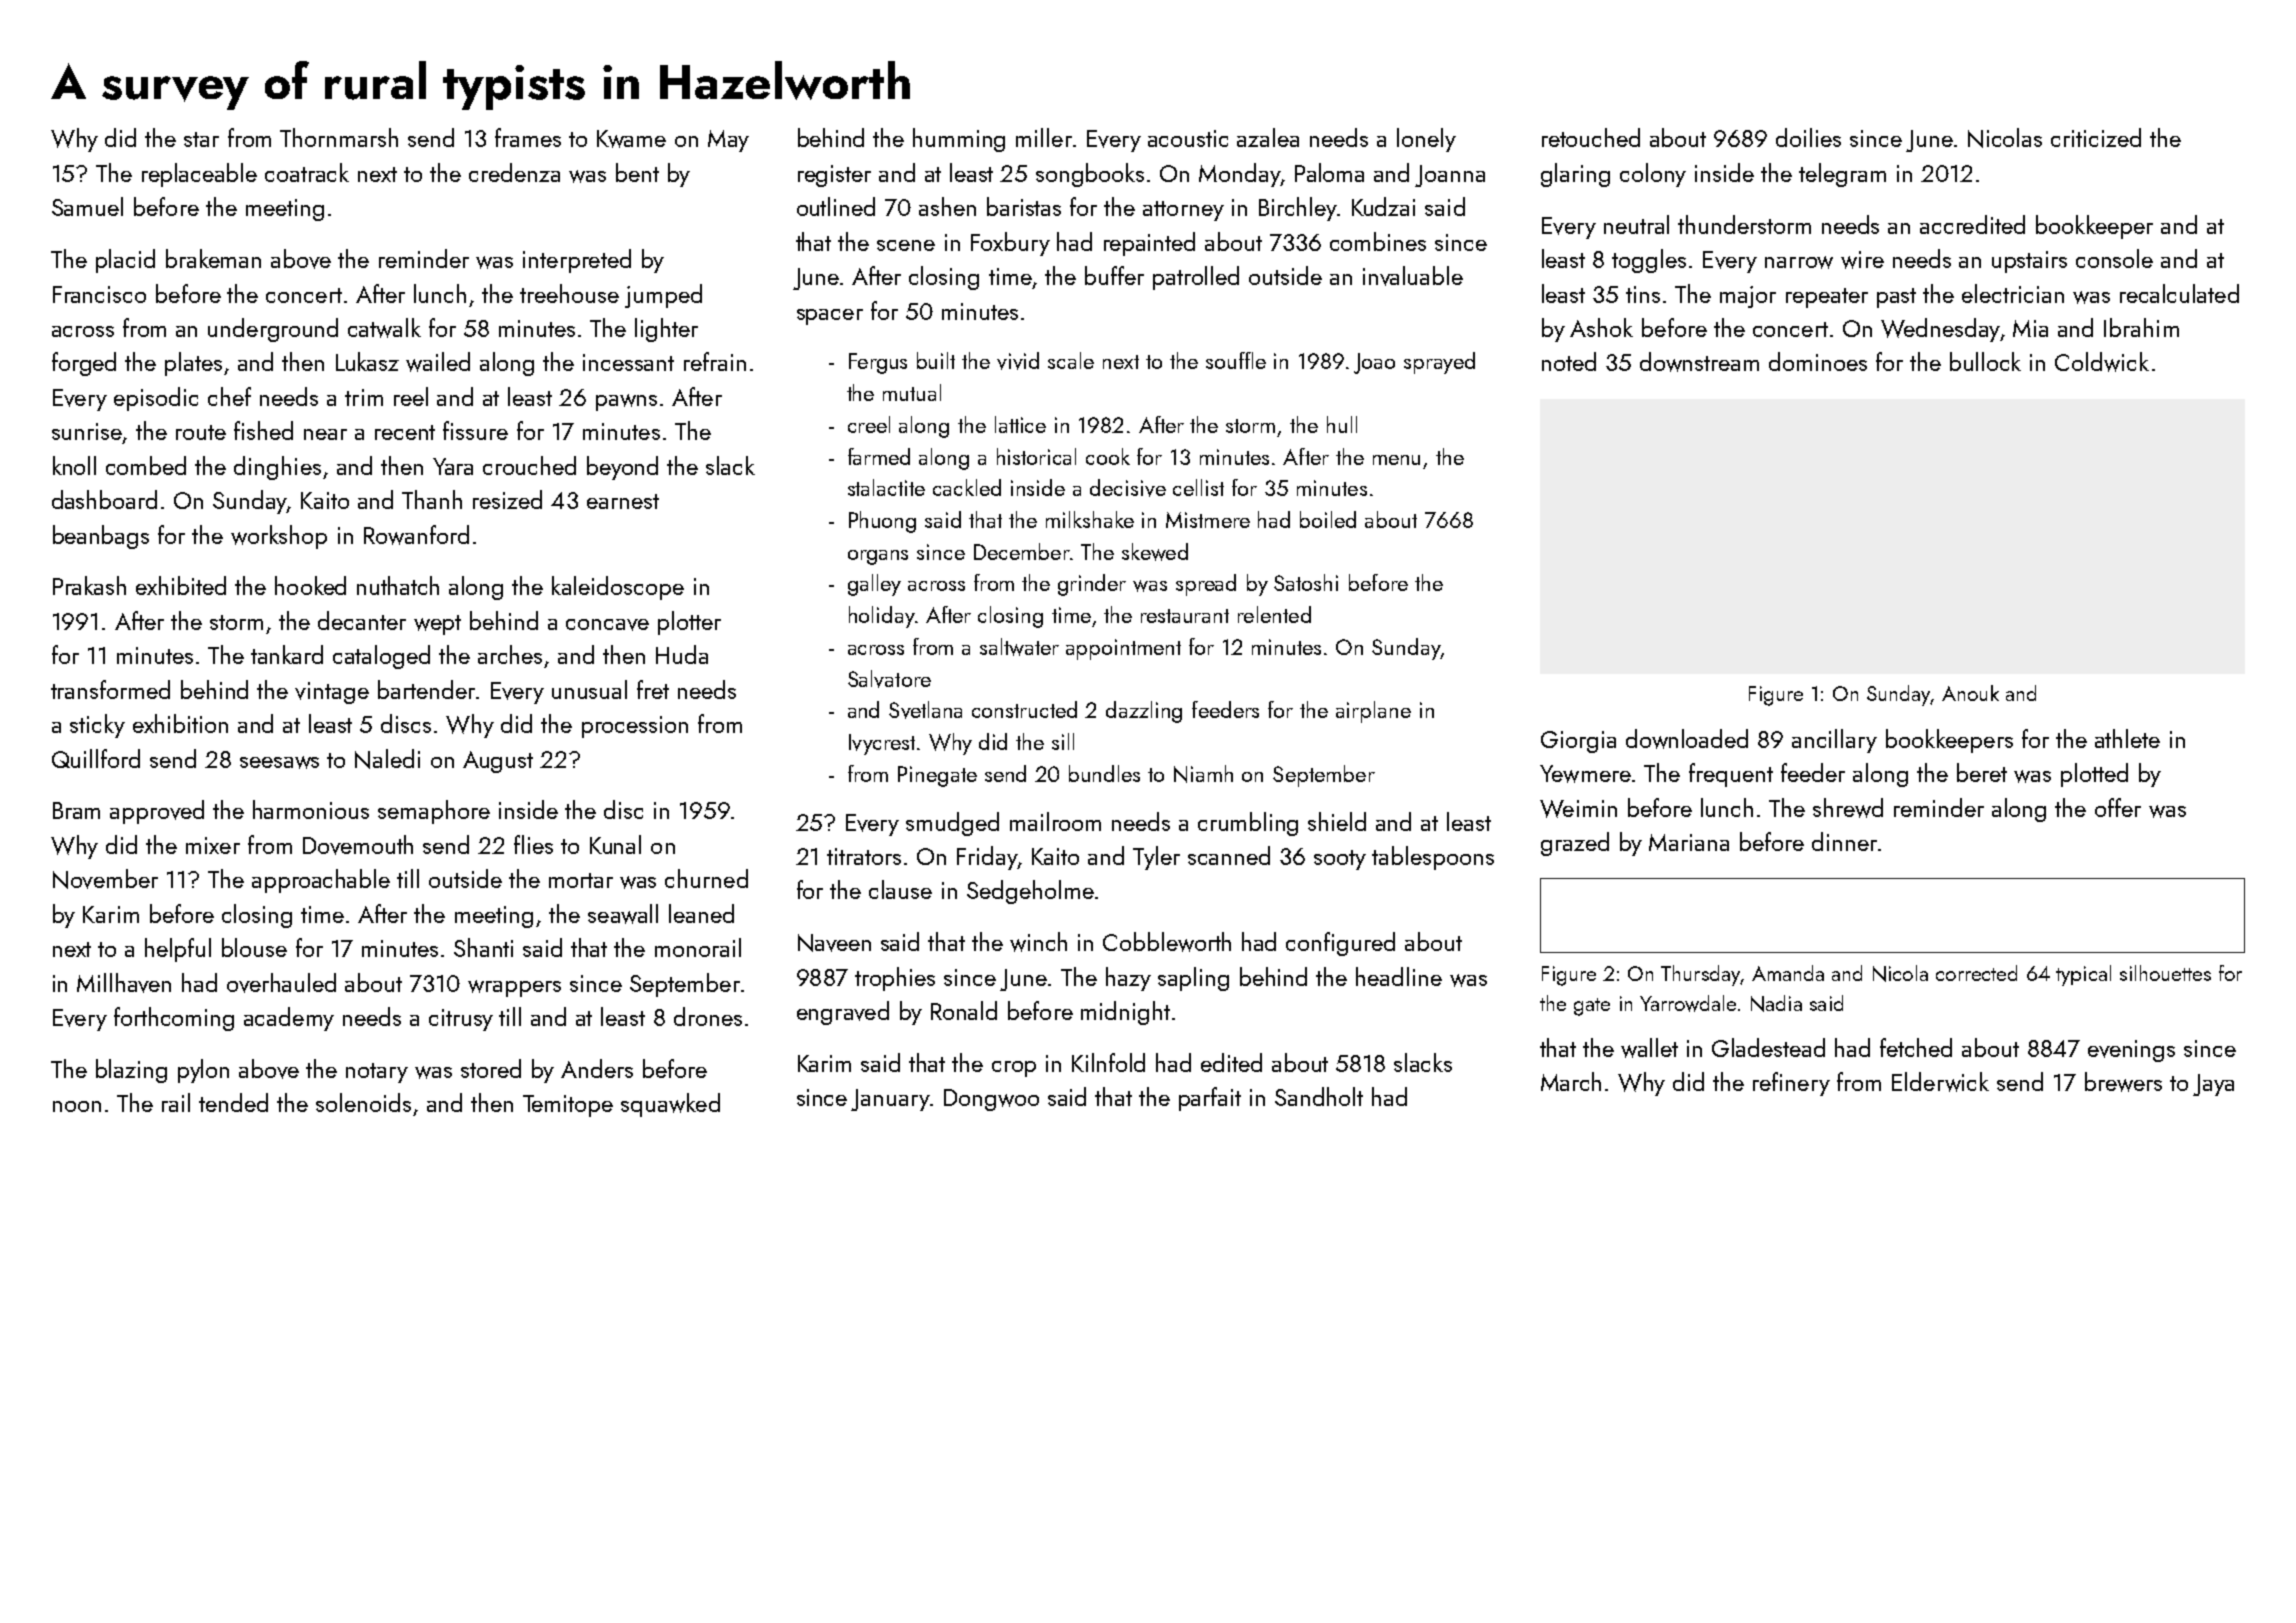 The image size is (2296, 1623). What do you see at coordinates (1689, 842) in the screenshot?
I see `Mariana` at bounding box center [1689, 842].
